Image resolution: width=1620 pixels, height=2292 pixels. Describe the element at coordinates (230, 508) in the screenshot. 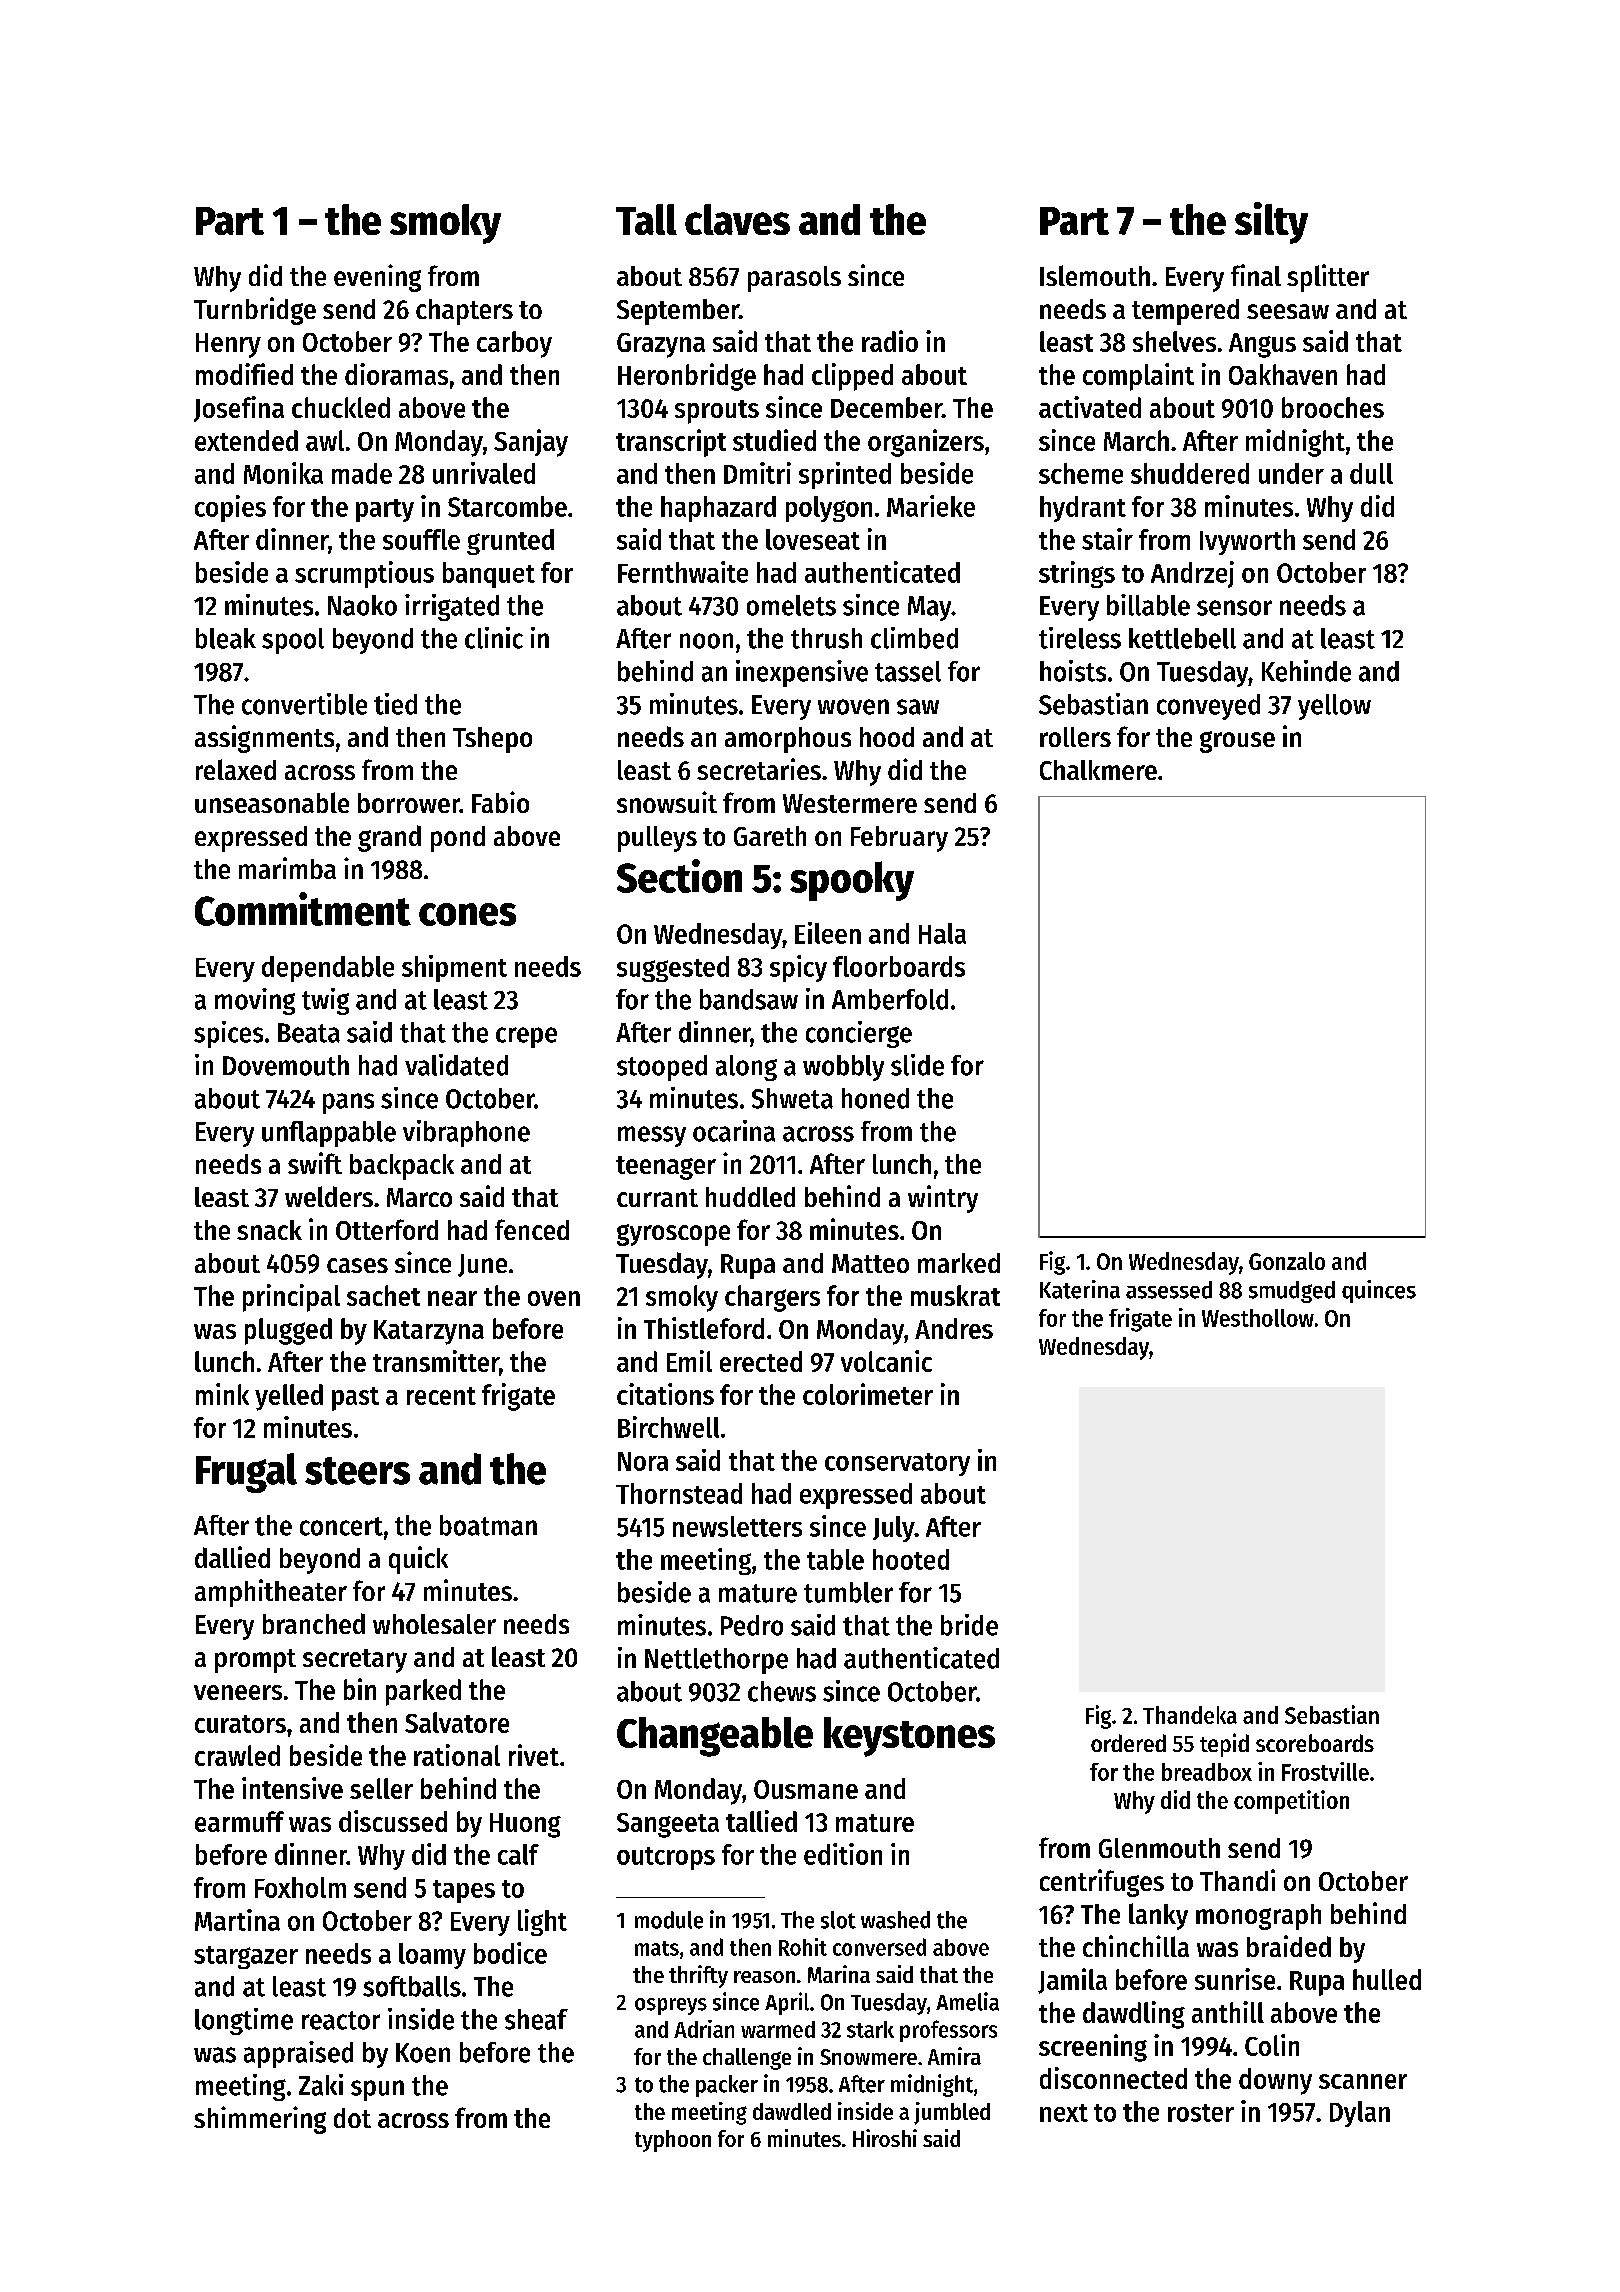

I see `copies` at that location.
